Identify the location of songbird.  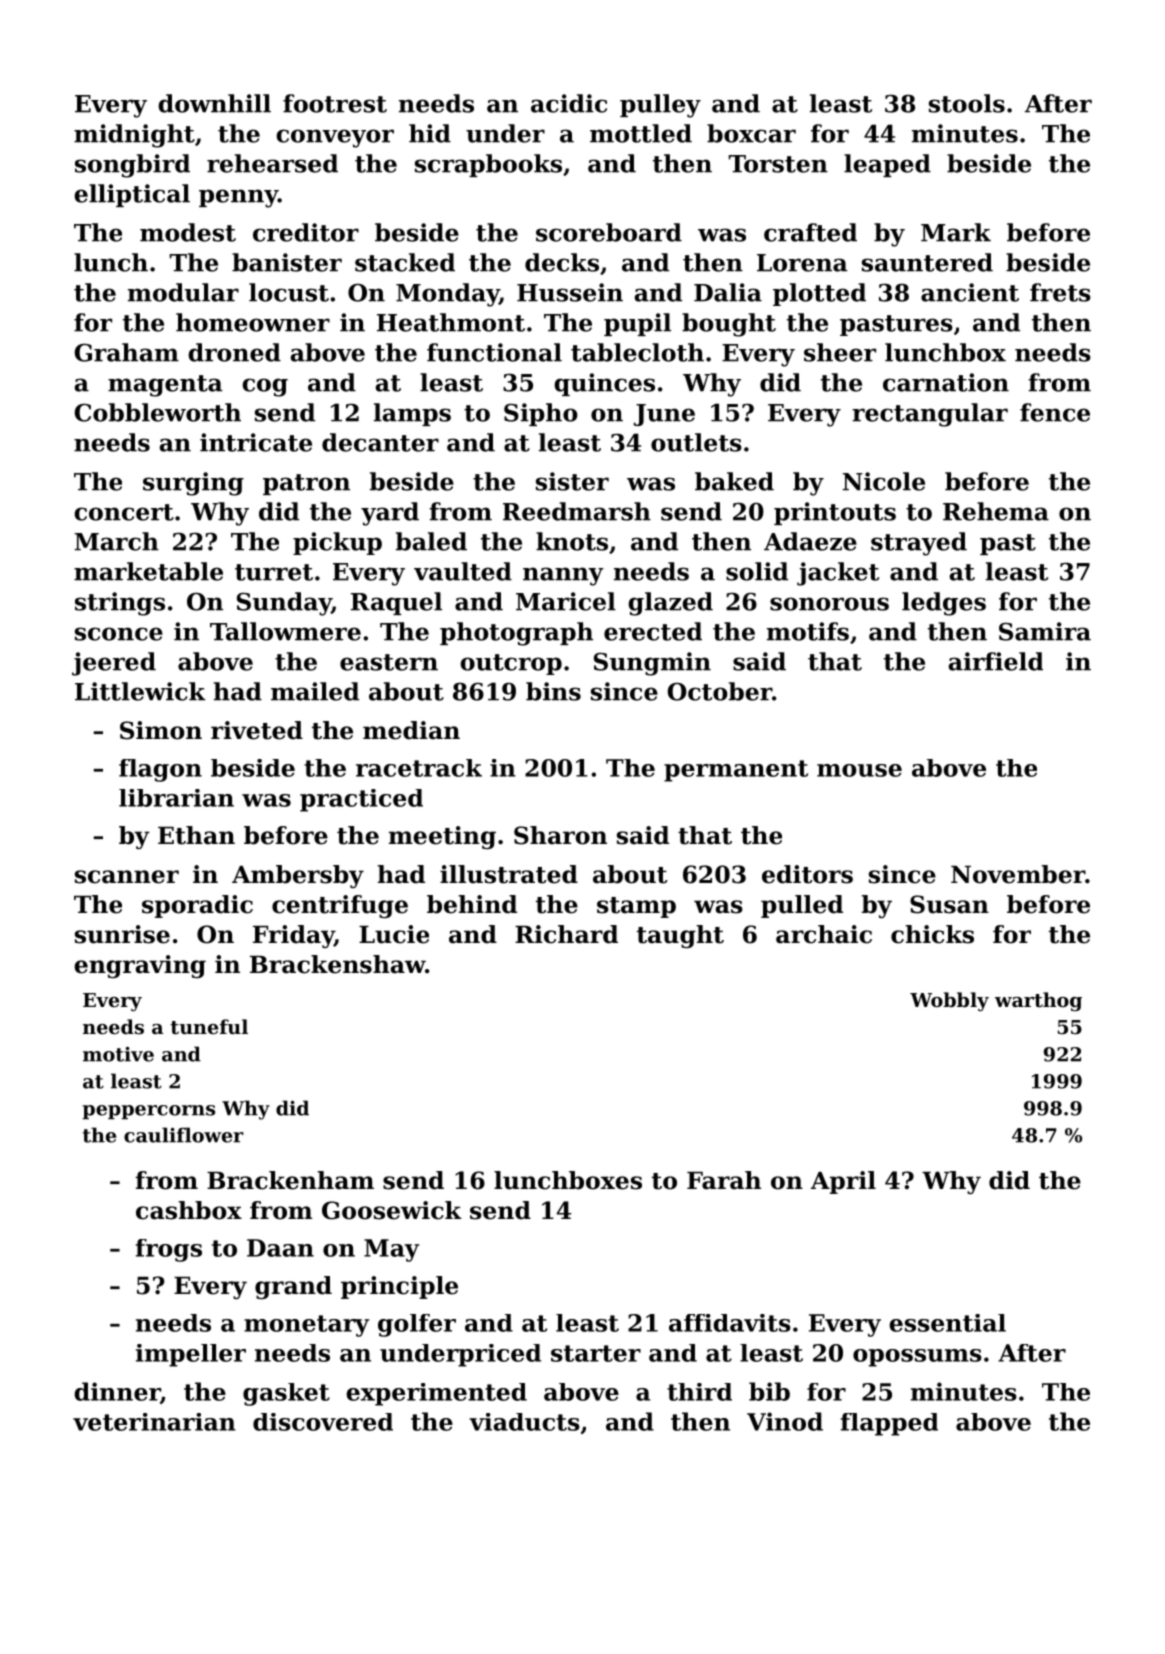
(132, 166).
